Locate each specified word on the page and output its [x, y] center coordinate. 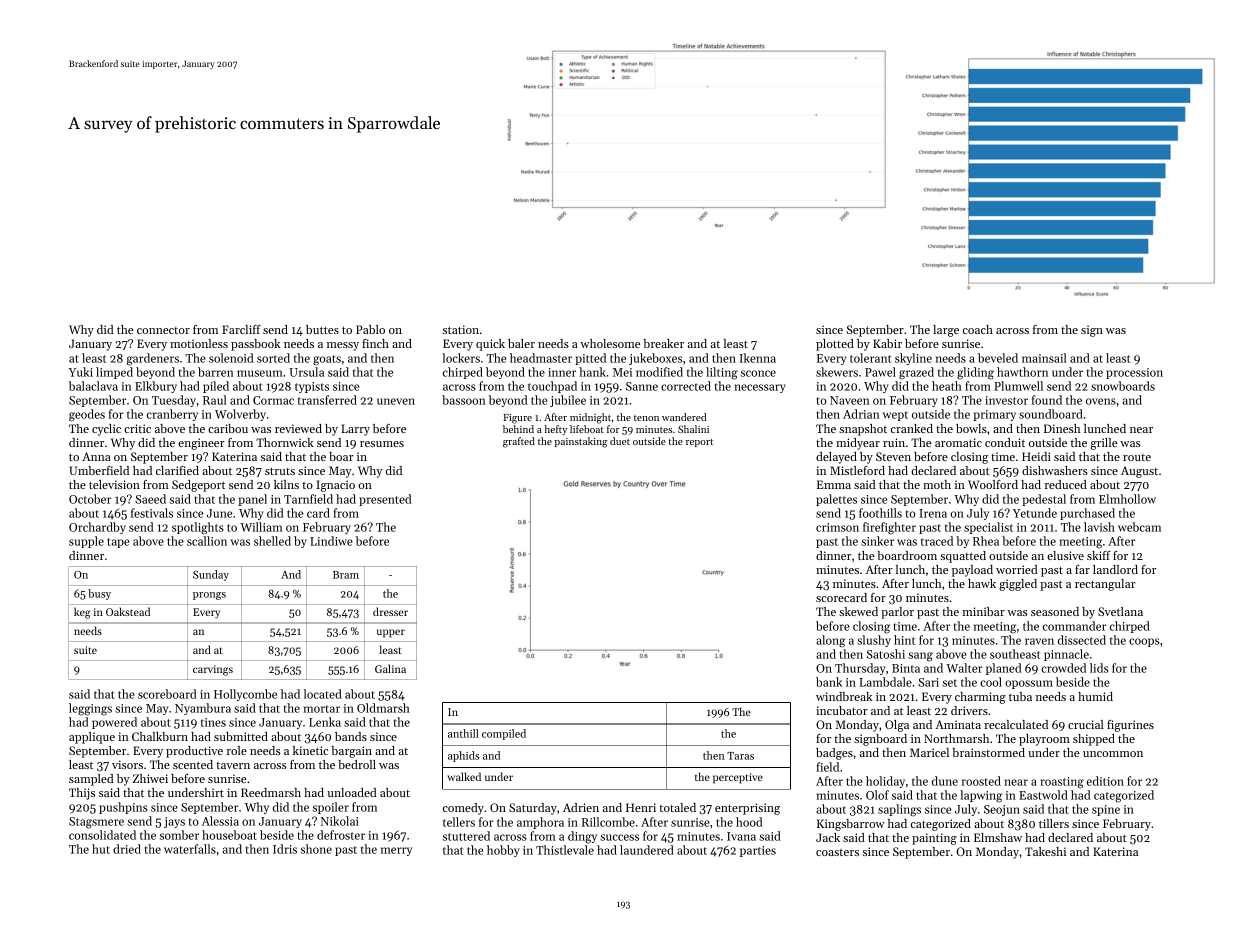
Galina [390, 668]
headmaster [541, 358]
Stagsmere [96, 823]
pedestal [1044, 500]
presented [385, 500]
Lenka [325, 722]
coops [1144, 642]
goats [327, 360]
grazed [916, 373]
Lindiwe [331, 541]
